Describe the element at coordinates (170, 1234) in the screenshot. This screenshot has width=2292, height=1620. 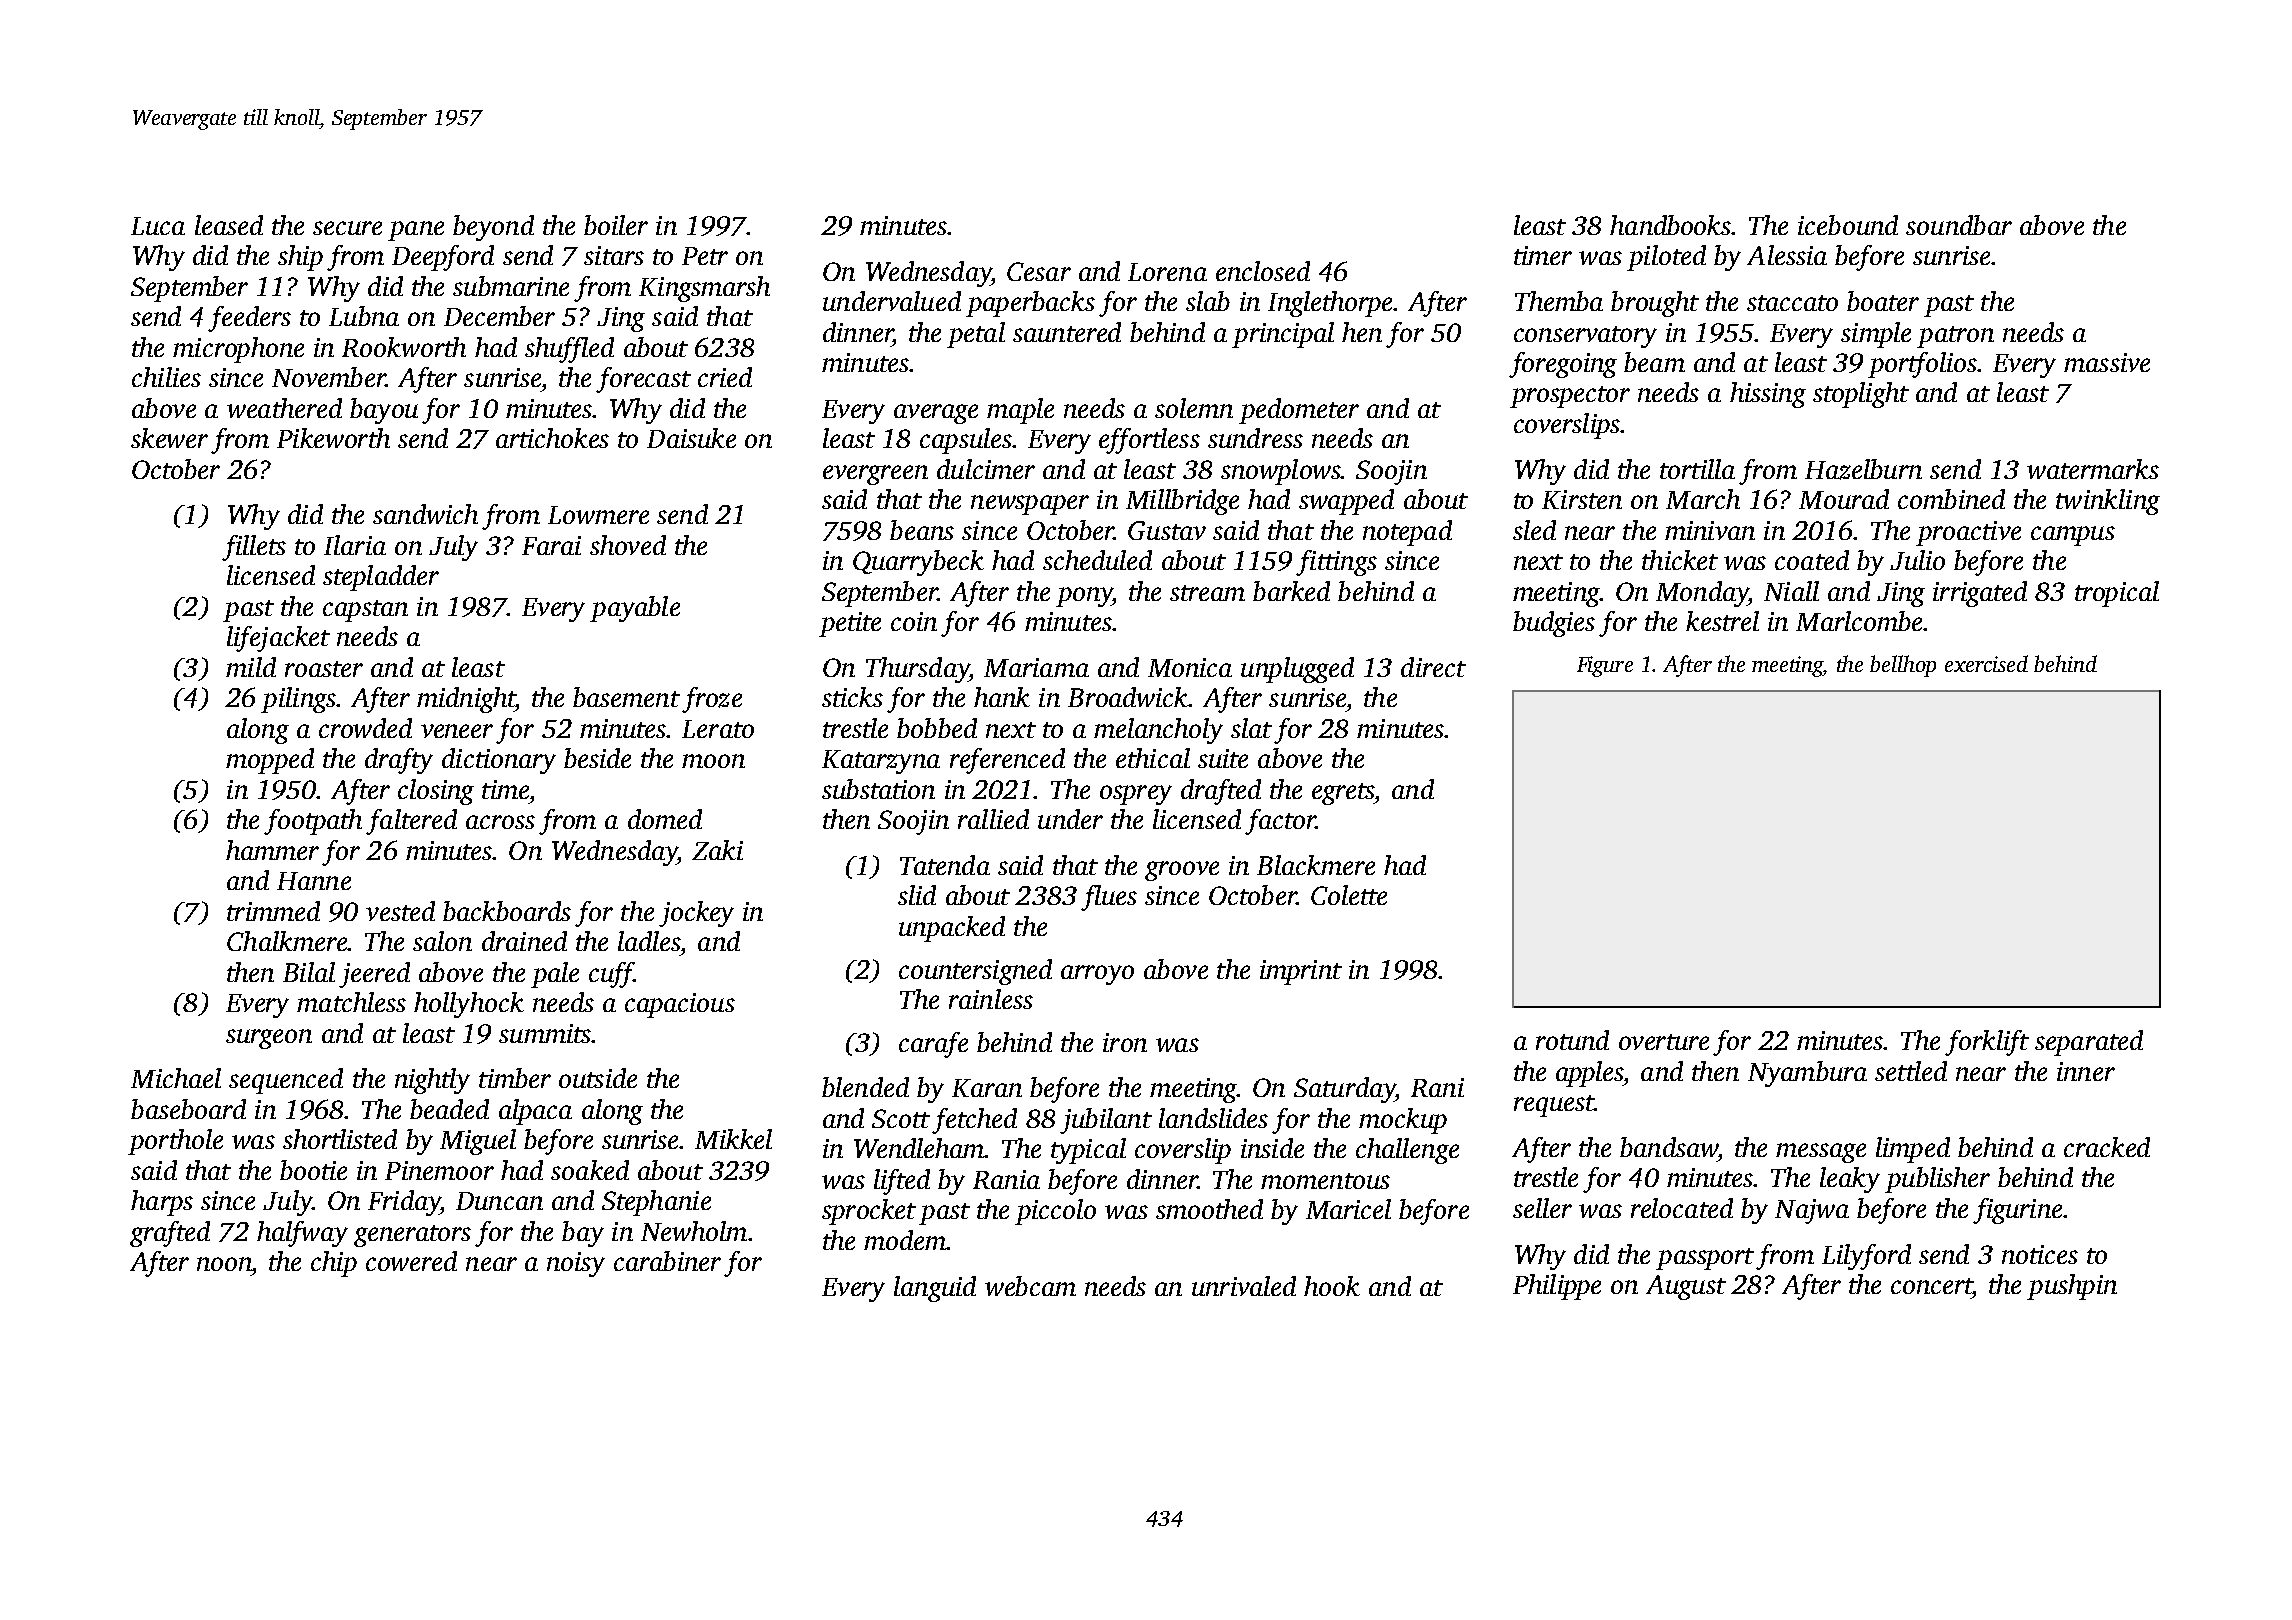
I see `grafted` at that location.
